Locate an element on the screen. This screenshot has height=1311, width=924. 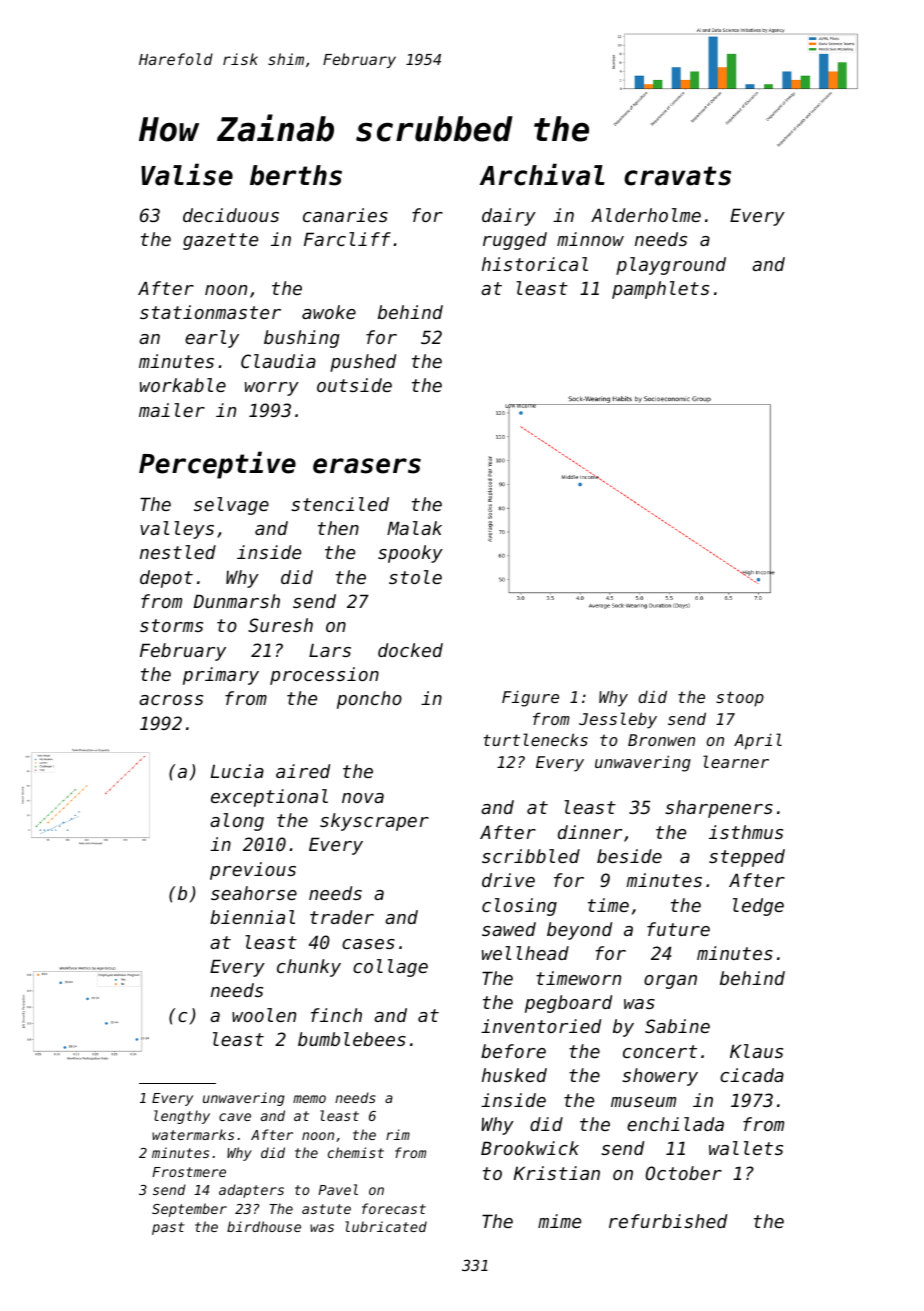
museum is located at coordinates (643, 1102).
